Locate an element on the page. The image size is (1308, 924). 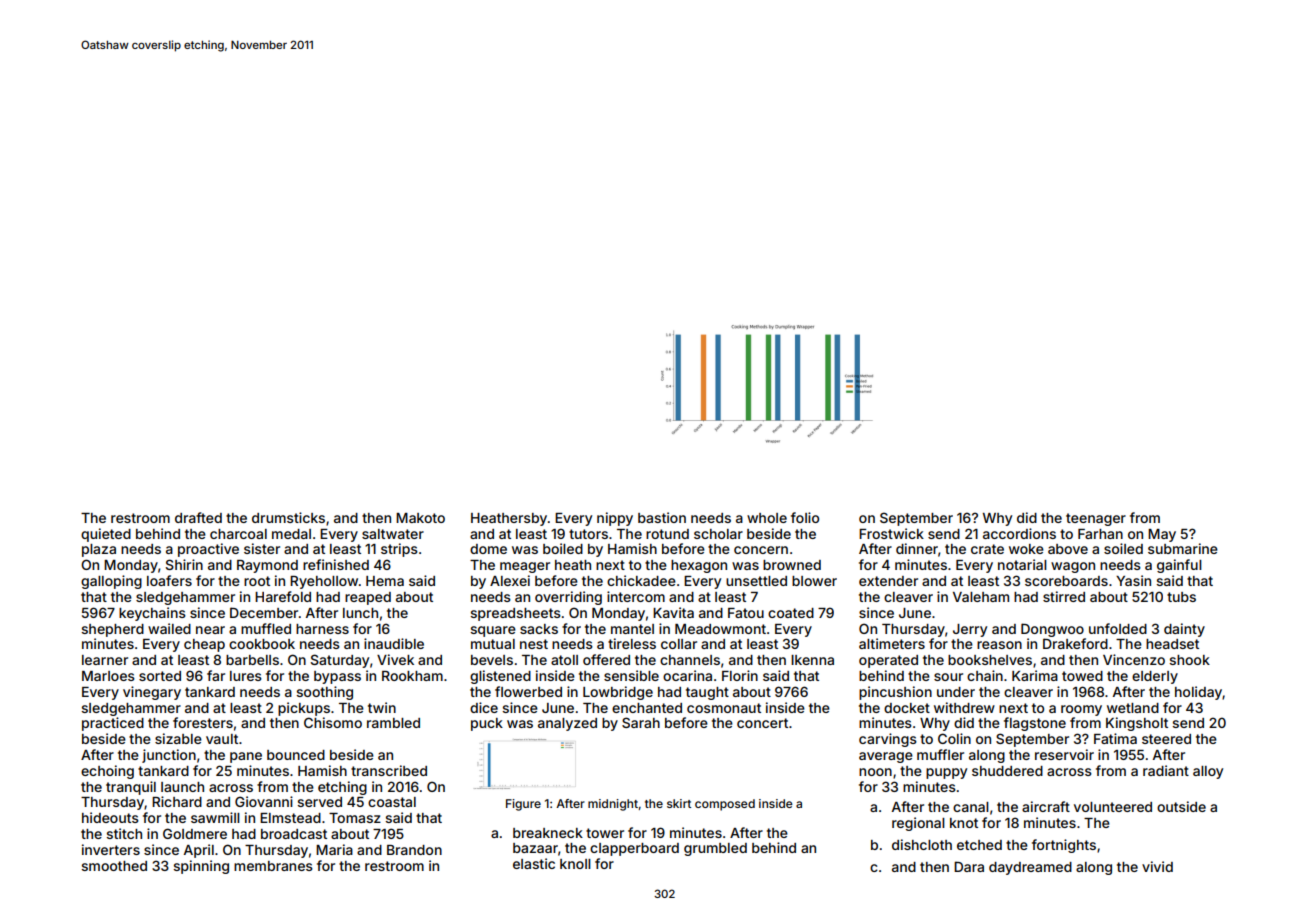
Alexei is located at coordinates (510, 580).
